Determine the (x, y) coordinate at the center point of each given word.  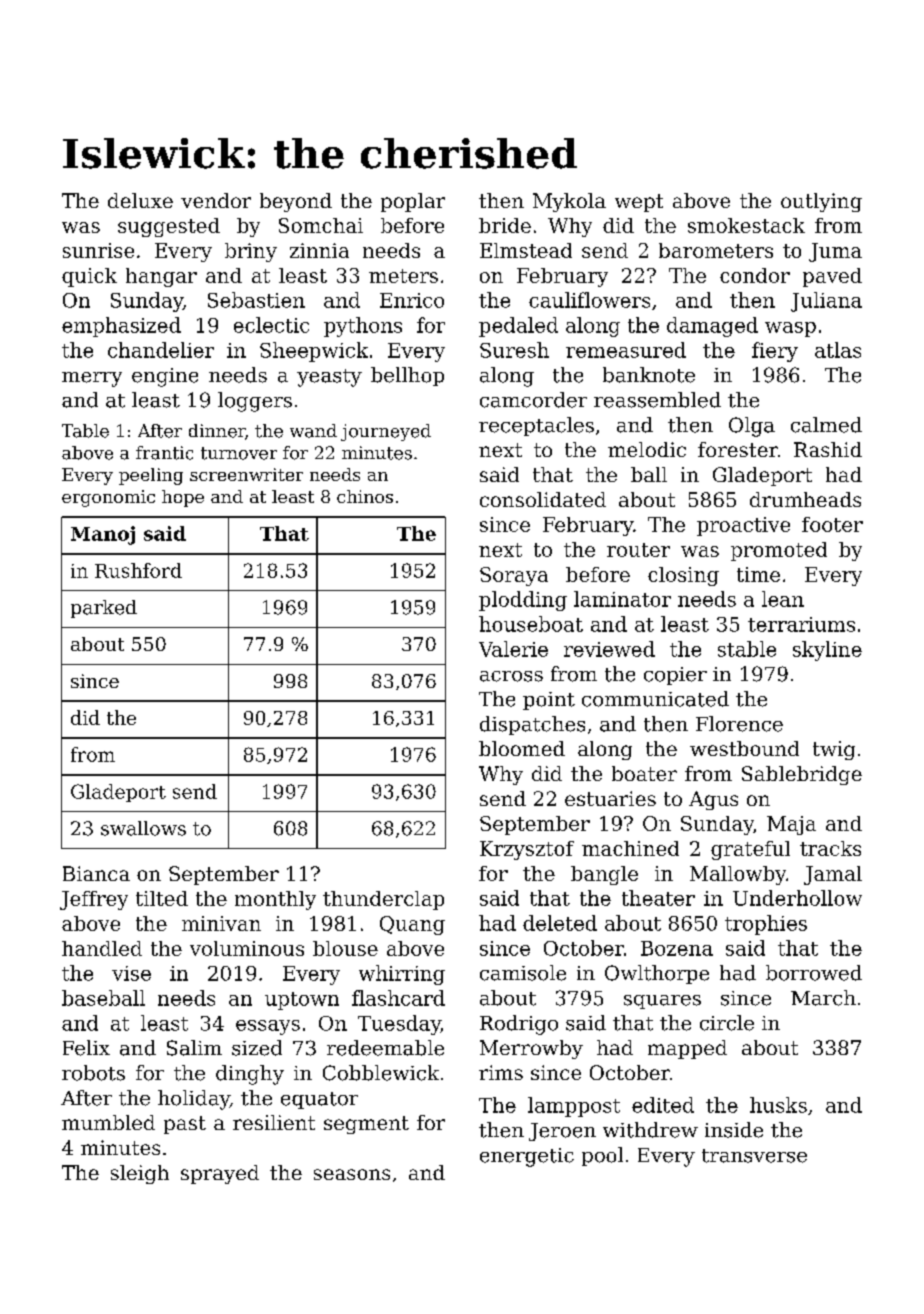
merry (92, 379)
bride (505, 225)
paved (832, 277)
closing (683, 576)
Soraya (514, 576)
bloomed (522, 748)
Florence (739, 724)
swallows (143, 828)
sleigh (140, 1174)
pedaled (518, 327)
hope (183, 498)
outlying (821, 202)
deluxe (140, 200)
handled (102, 948)
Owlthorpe (657, 974)
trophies (766, 925)
